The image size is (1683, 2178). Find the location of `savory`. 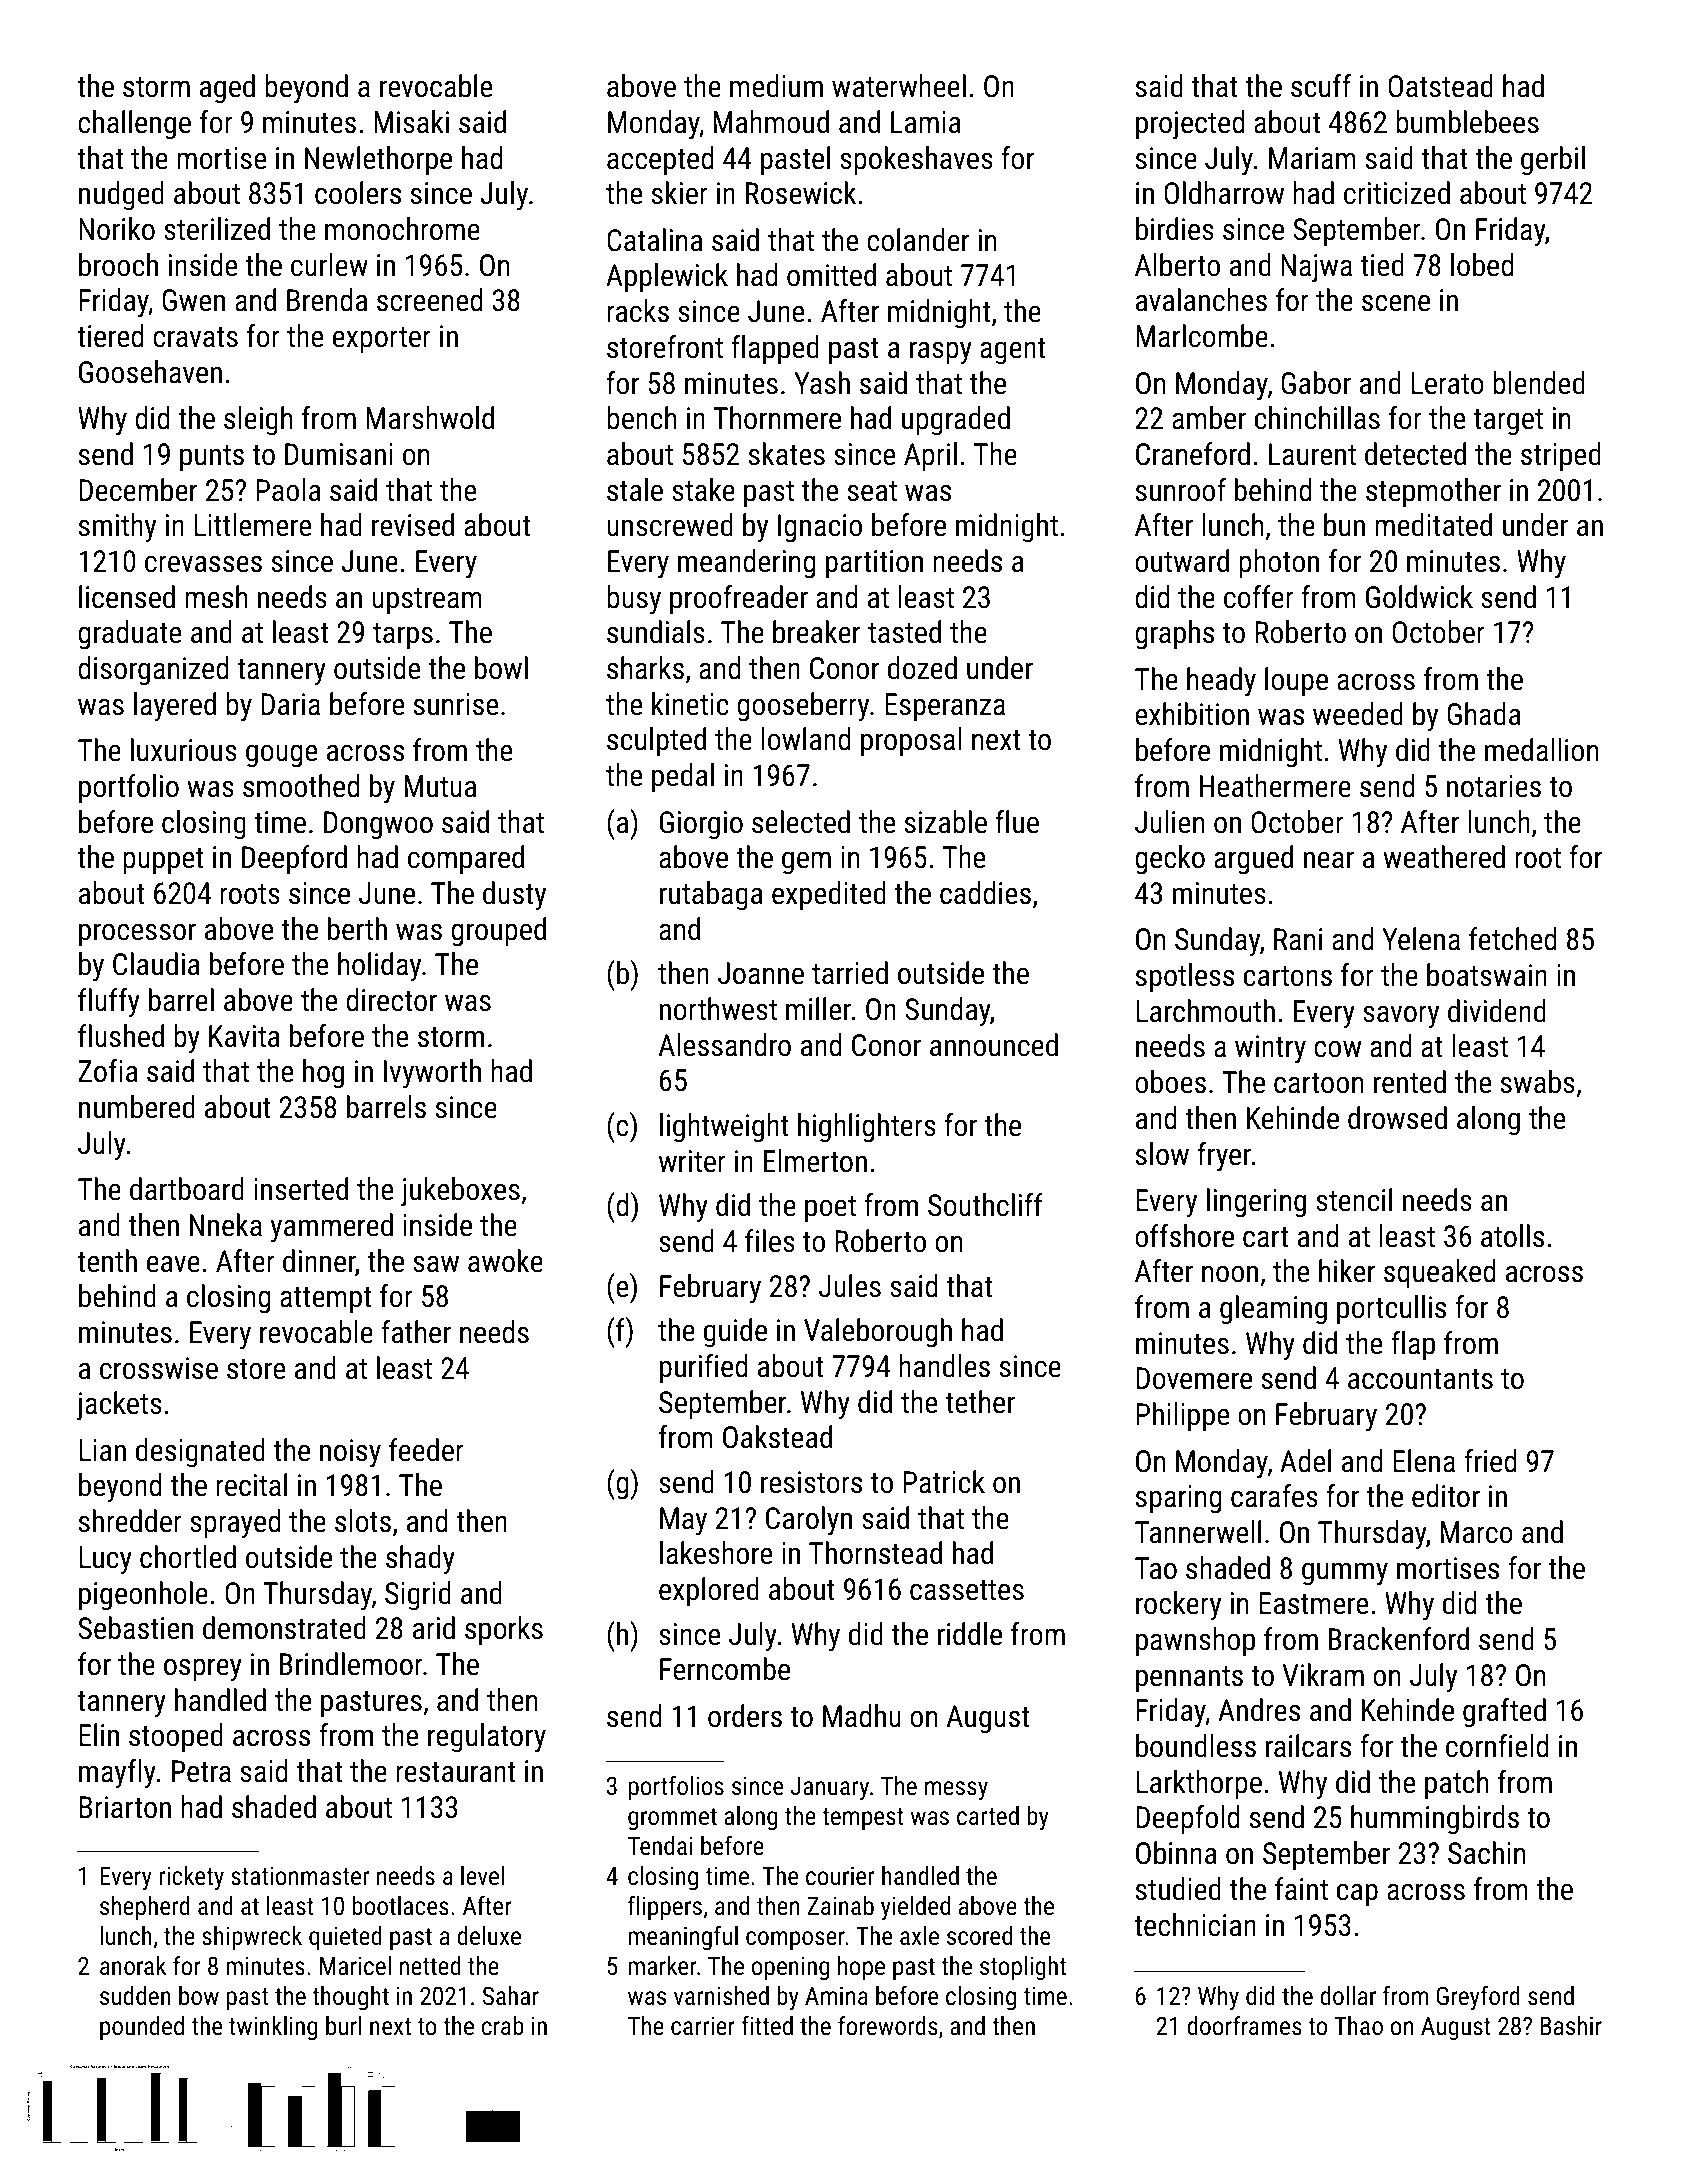

savory is located at coordinates (1401, 1017).
